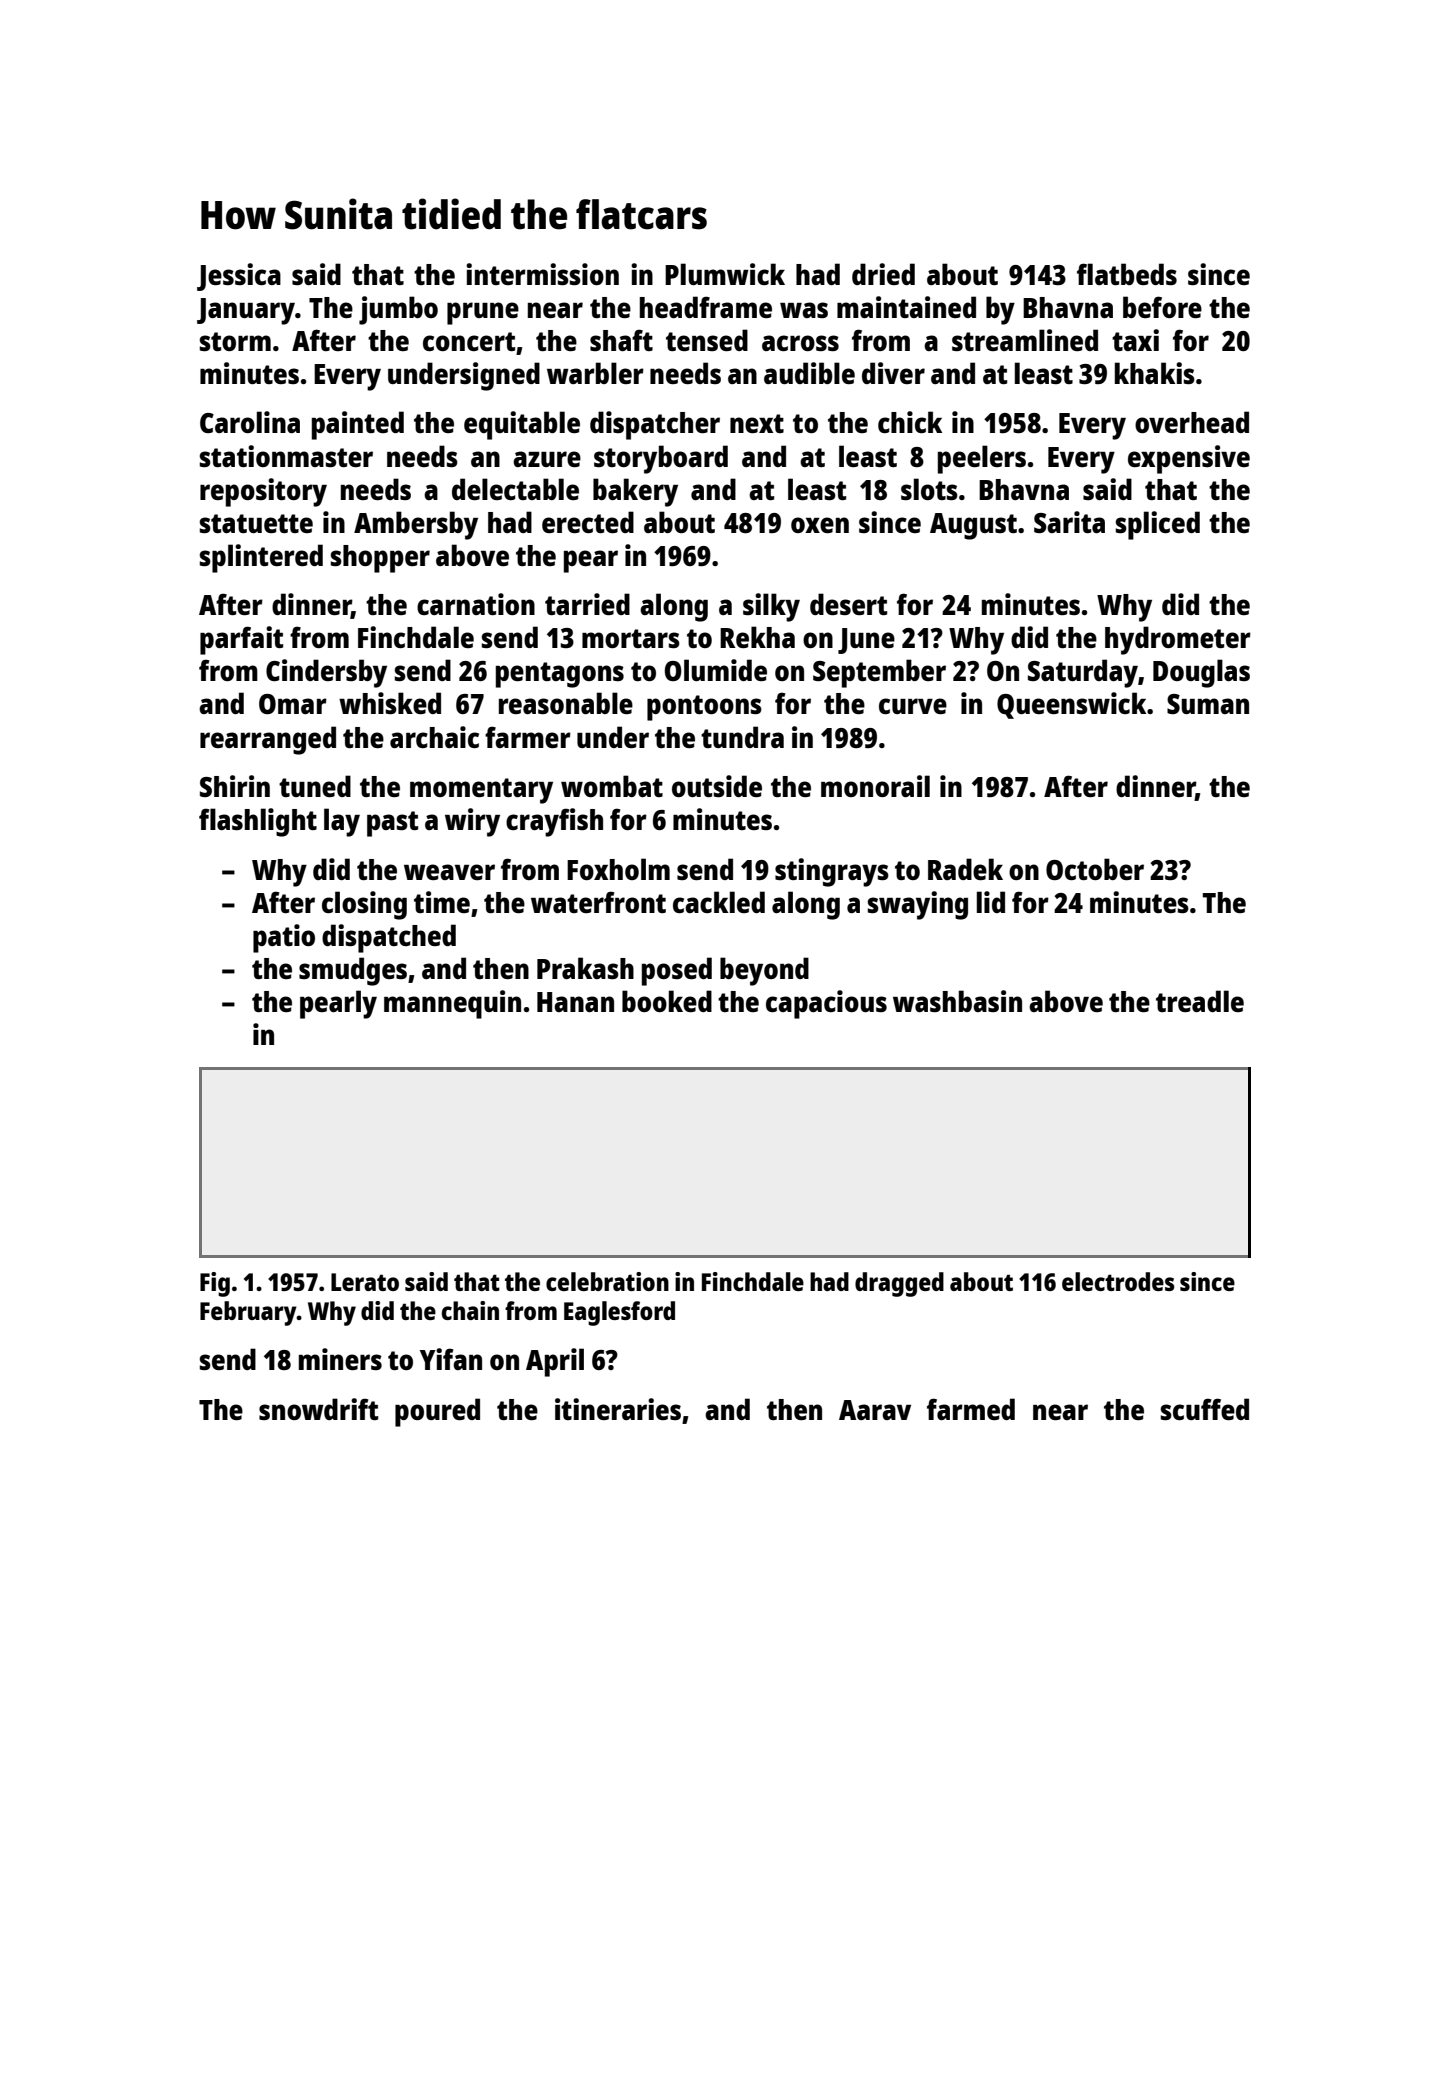 The height and width of the image is (2100, 1450). What do you see at coordinates (470, 1310) in the image?
I see `chain` at bounding box center [470, 1310].
